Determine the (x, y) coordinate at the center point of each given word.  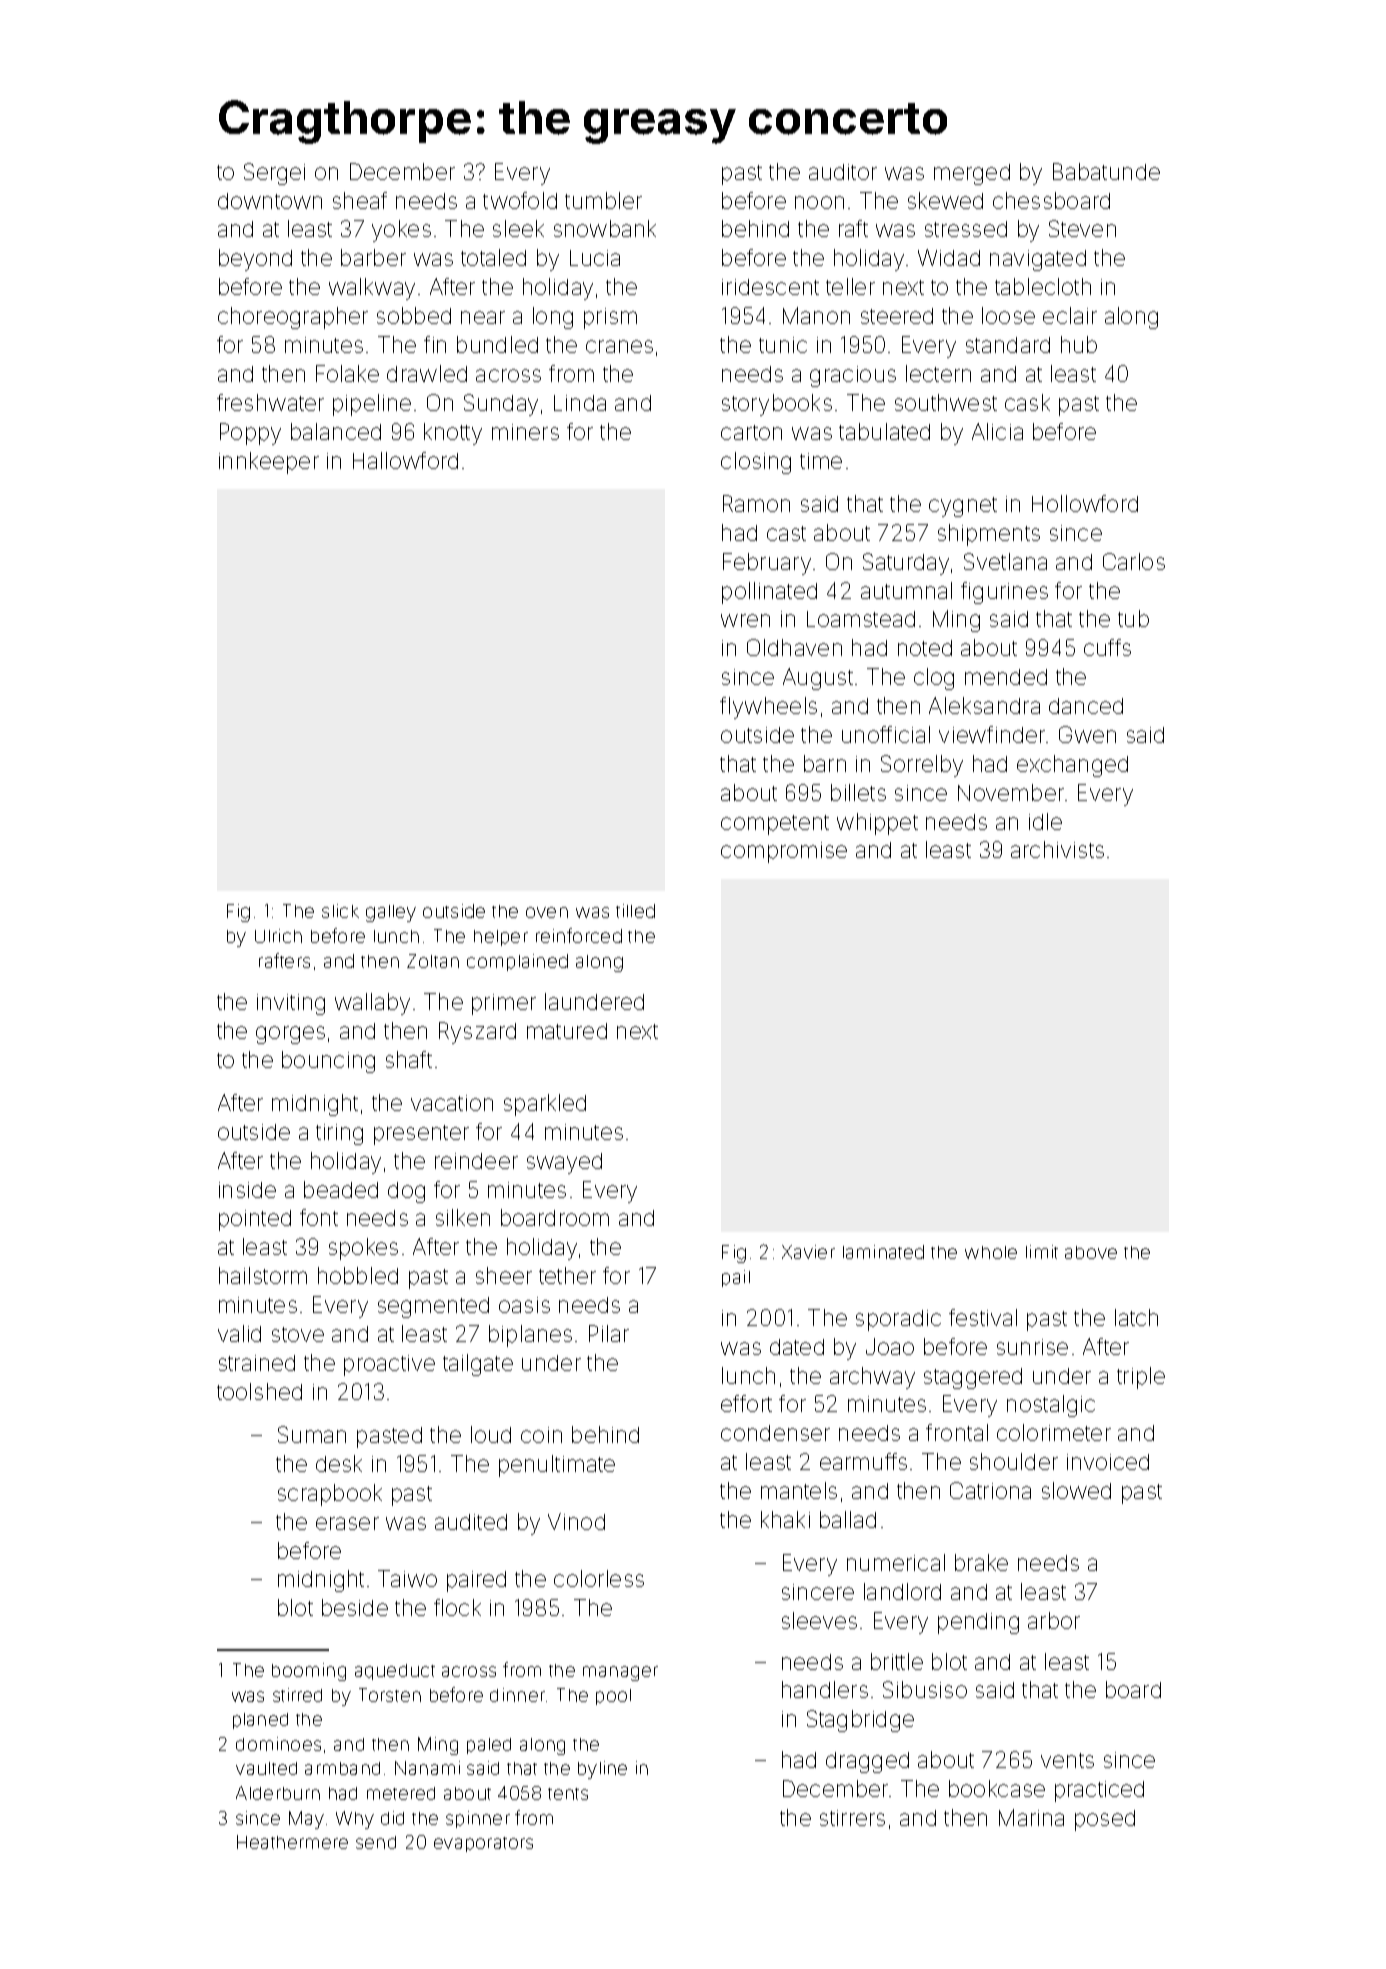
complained (517, 962)
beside (355, 1607)
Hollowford (1085, 503)
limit (1042, 1252)
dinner (517, 1695)
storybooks (777, 405)
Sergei (274, 174)
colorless (599, 1578)
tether (567, 1275)
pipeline (372, 405)
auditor (843, 172)
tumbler (603, 200)
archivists (1057, 849)
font (319, 1217)
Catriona (990, 1490)
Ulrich (278, 936)
